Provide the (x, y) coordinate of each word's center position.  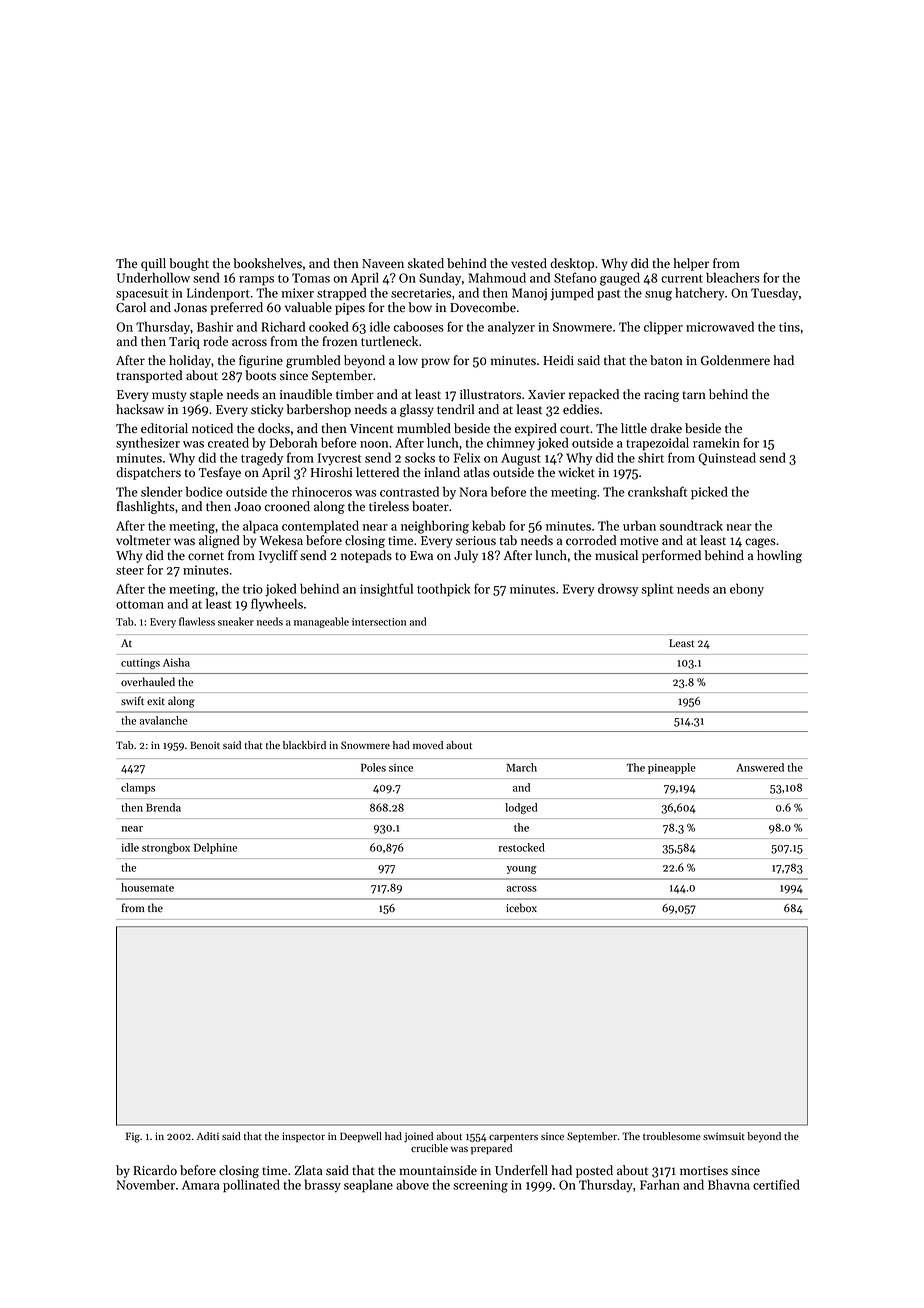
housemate (147, 887)
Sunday (440, 279)
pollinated (251, 1186)
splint (657, 590)
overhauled (148, 682)
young (522, 870)
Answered (760, 767)
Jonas (190, 308)
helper (691, 264)
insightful (386, 590)
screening (480, 1186)
